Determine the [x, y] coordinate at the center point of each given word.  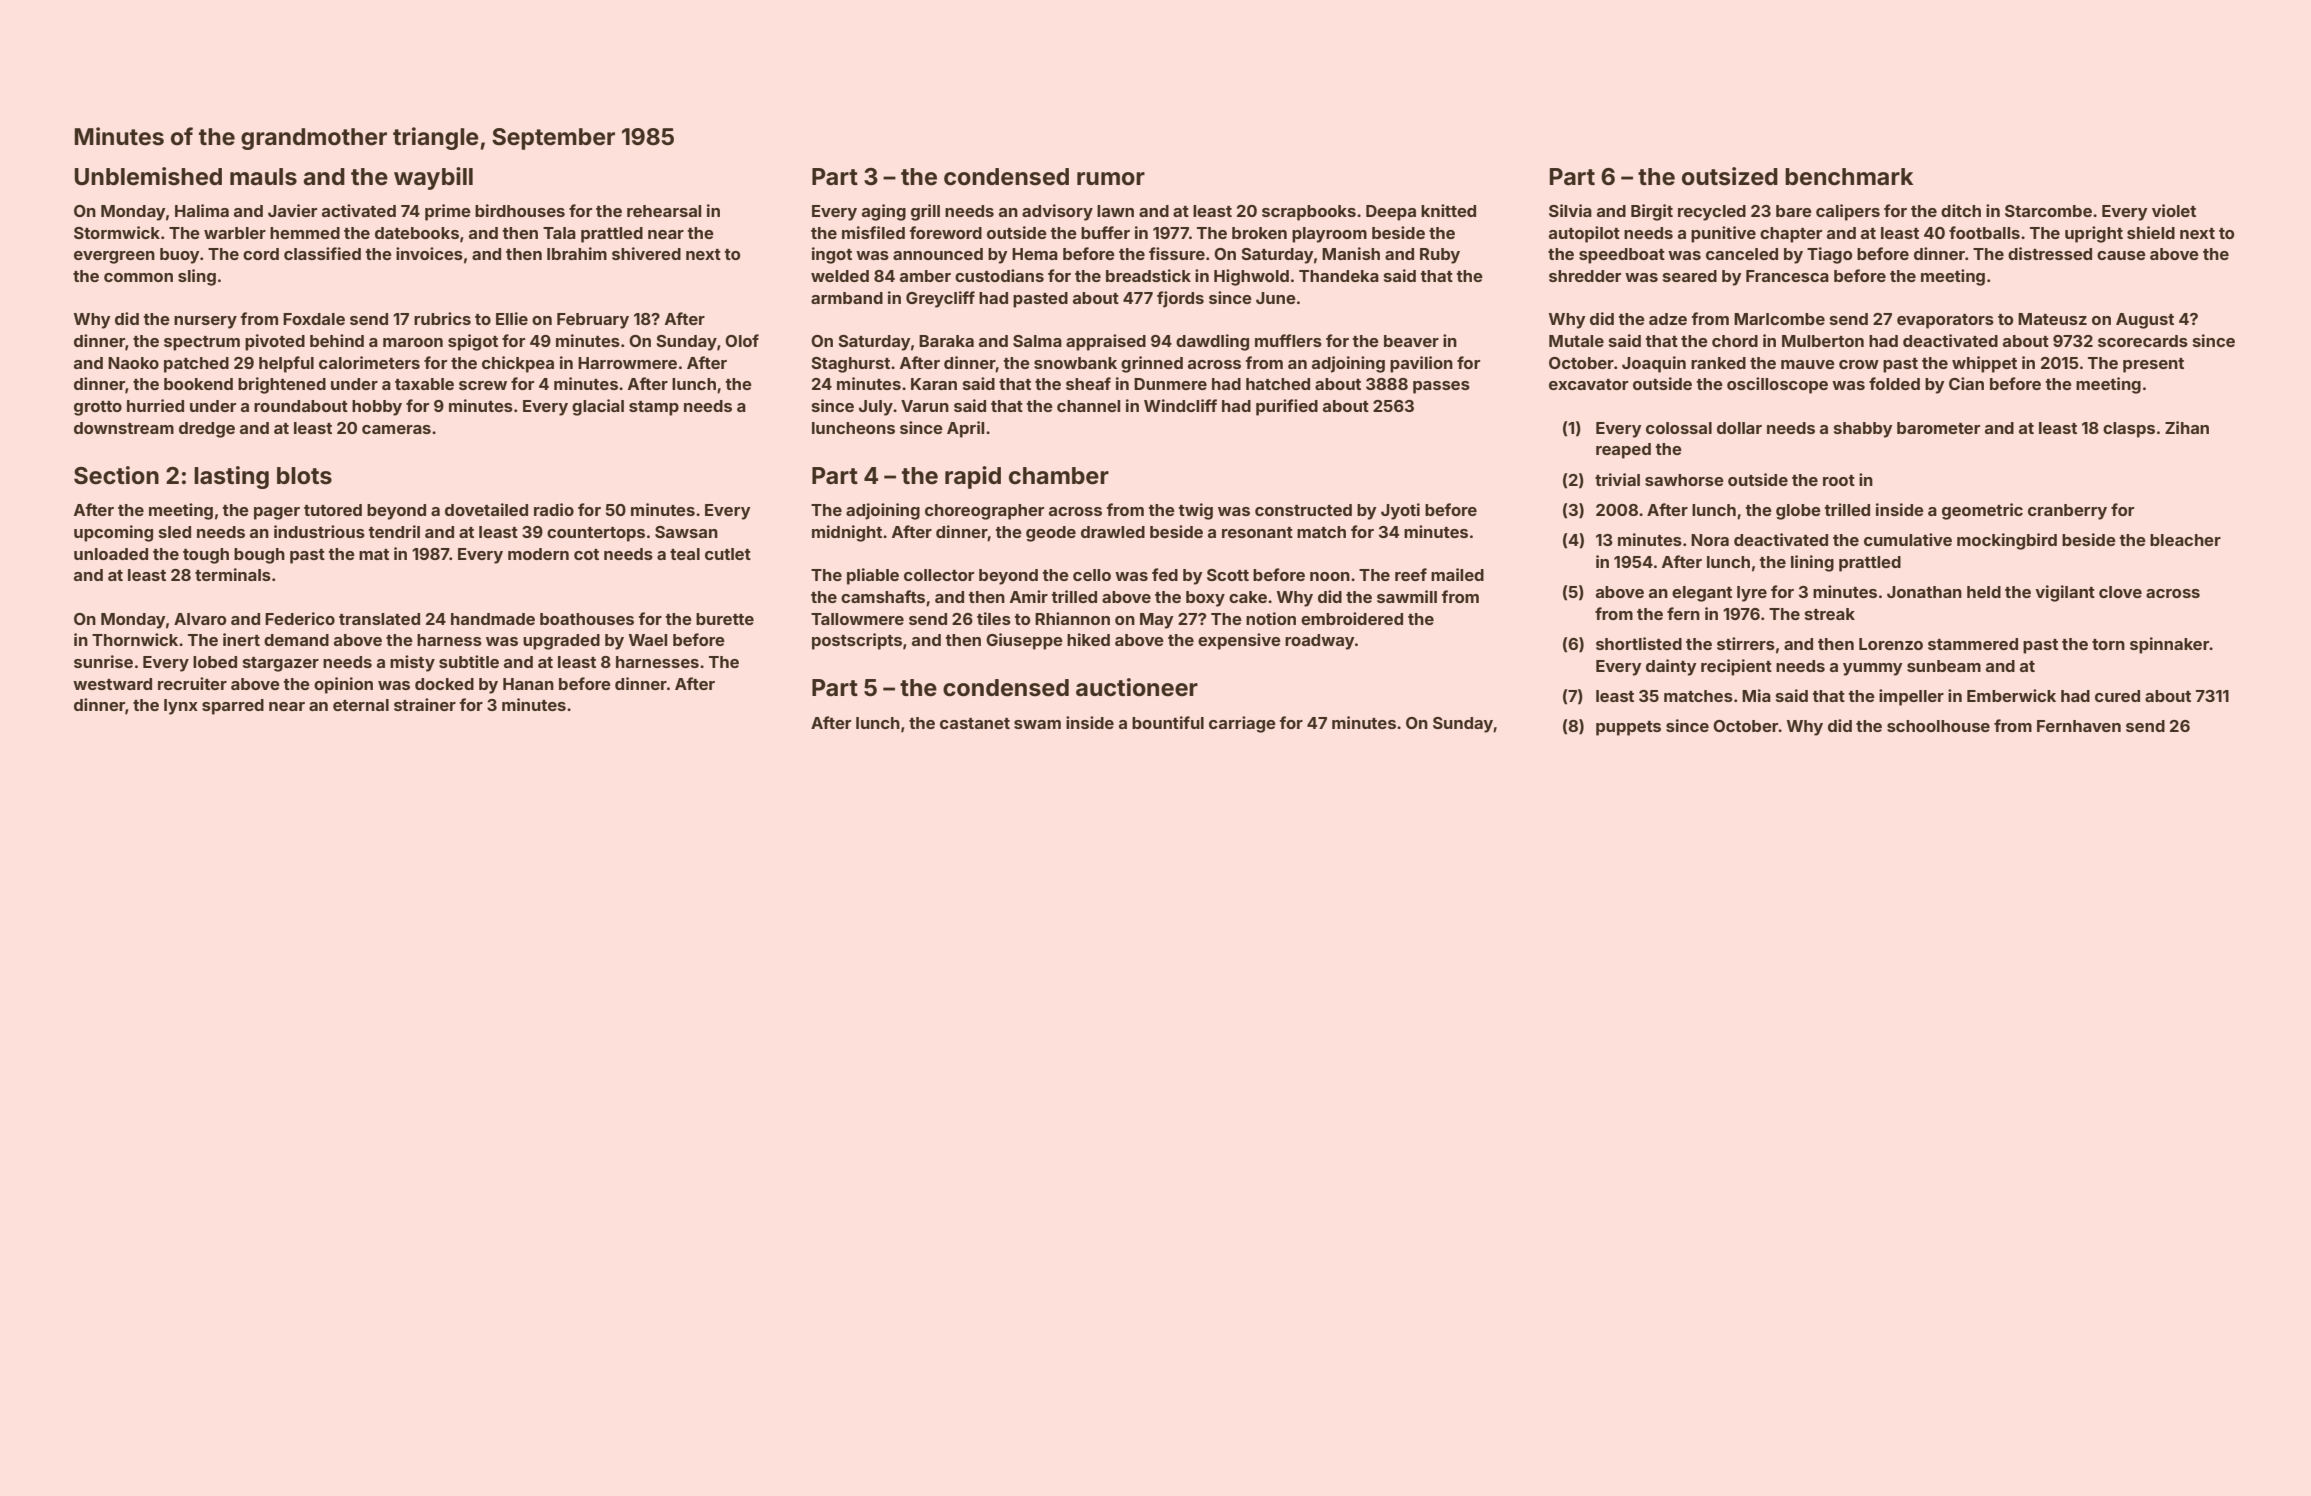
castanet [975, 723]
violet [2174, 210]
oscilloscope [1777, 385]
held [1984, 592]
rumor [1111, 179]
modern [538, 554]
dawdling [1212, 342]
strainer [425, 704]
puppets [1628, 728]
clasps [2129, 430]
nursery [205, 322]
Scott [1228, 575]
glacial [598, 407]
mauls [263, 177]
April [965, 429]
